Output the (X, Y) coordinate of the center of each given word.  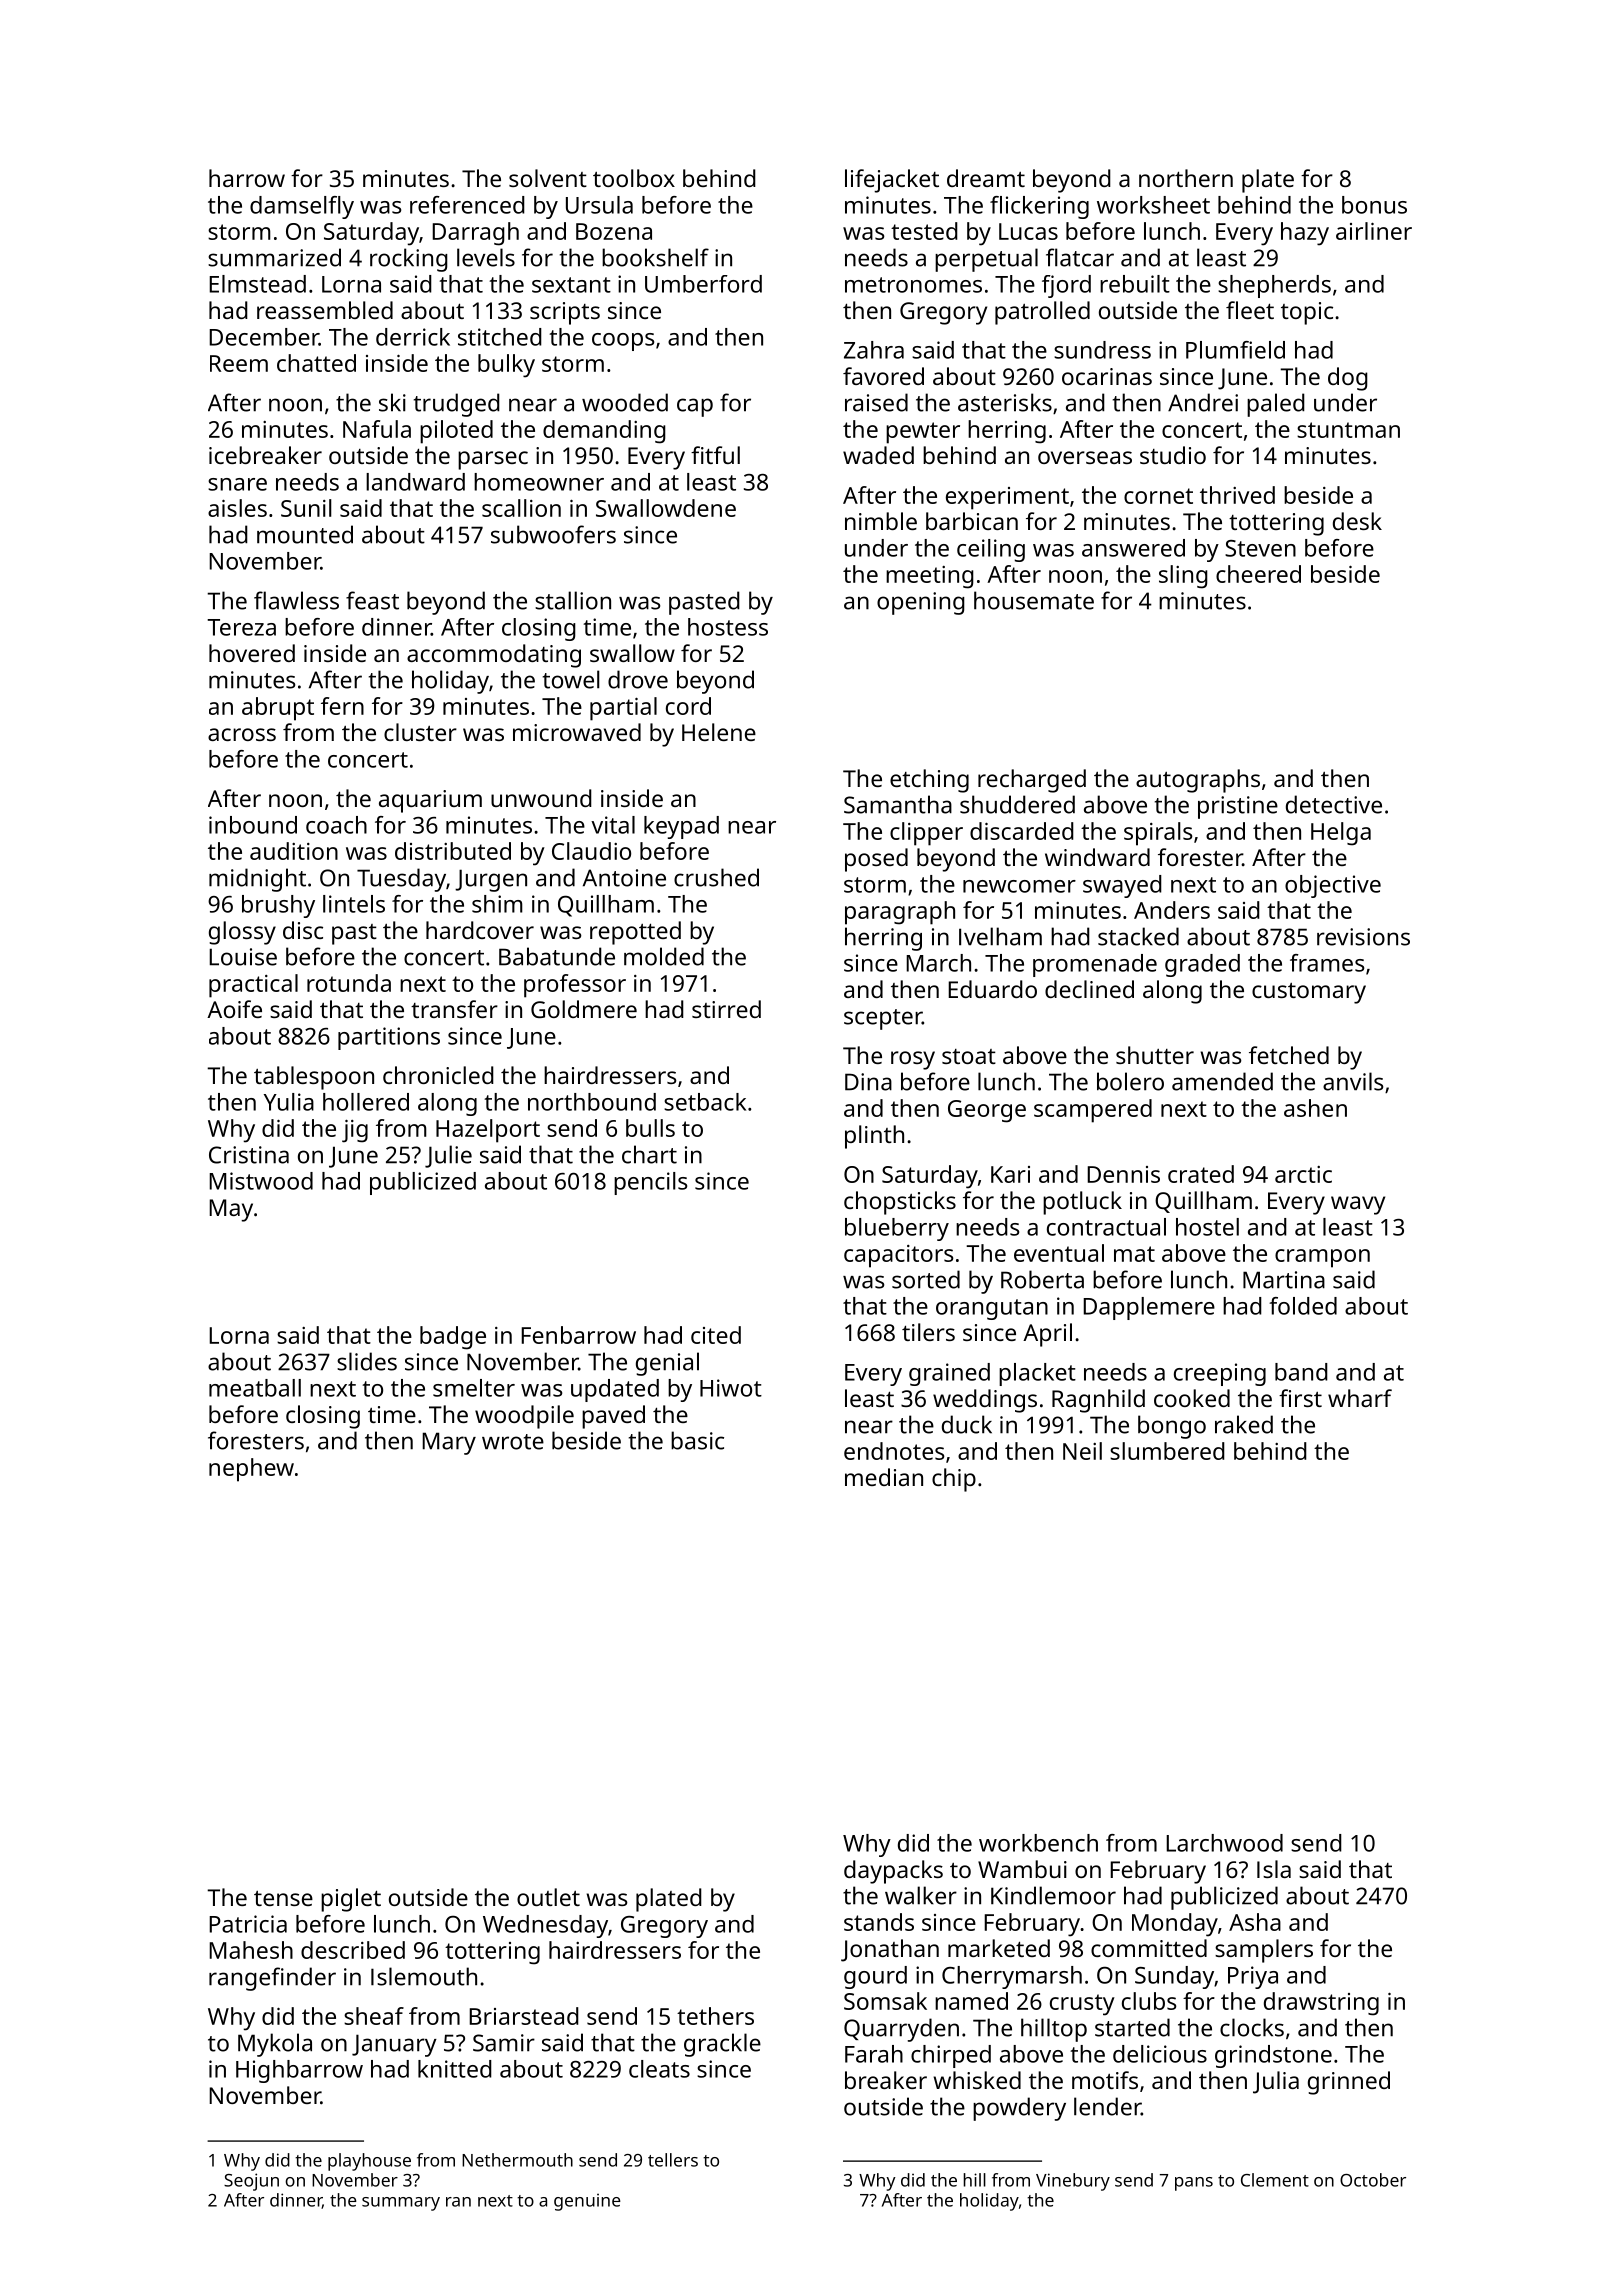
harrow (247, 178)
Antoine (624, 878)
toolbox (634, 178)
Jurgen (491, 880)
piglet (351, 1900)
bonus (1374, 205)
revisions (1363, 937)
